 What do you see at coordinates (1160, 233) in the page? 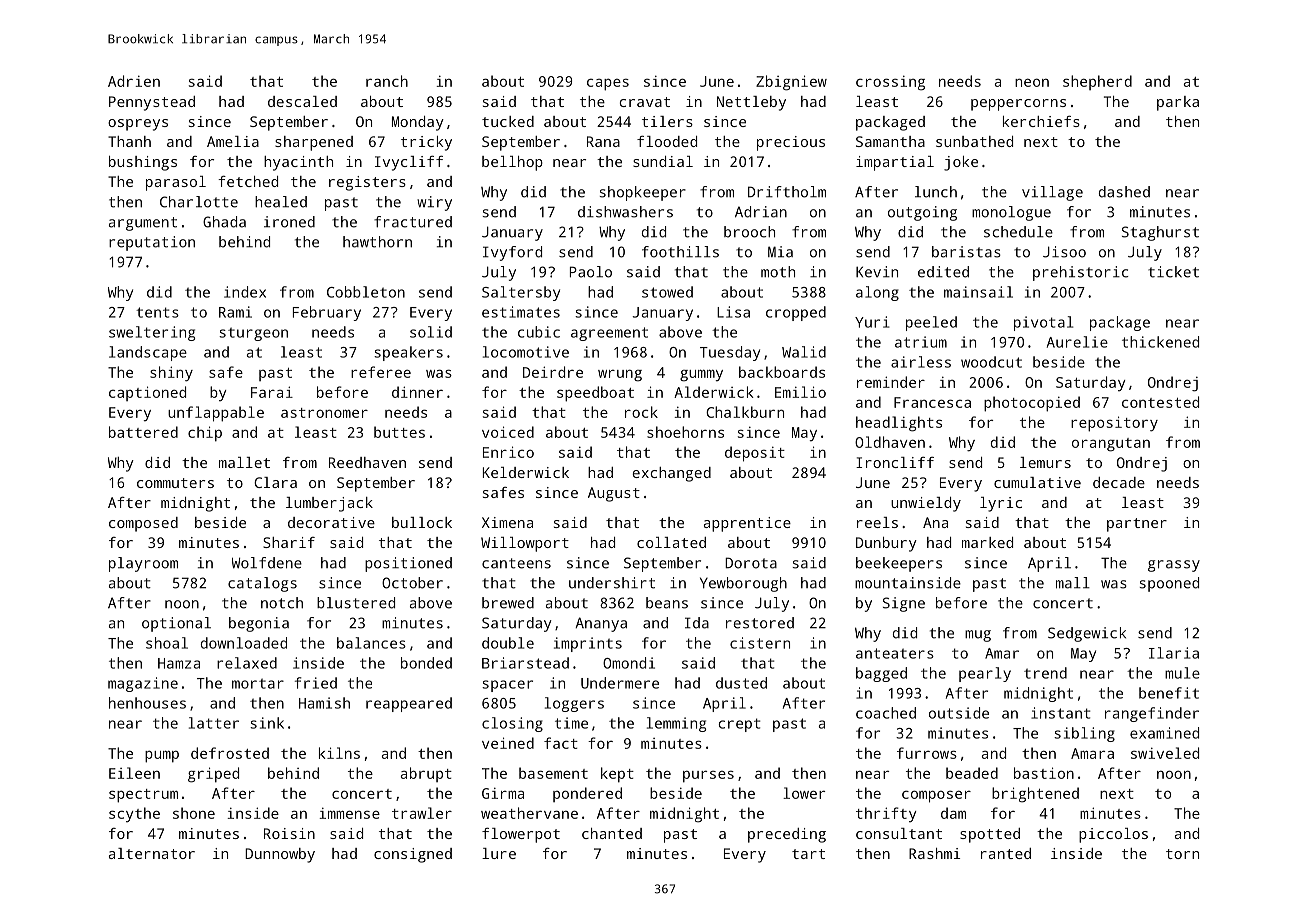
I see `Staghurst` at bounding box center [1160, 233].
